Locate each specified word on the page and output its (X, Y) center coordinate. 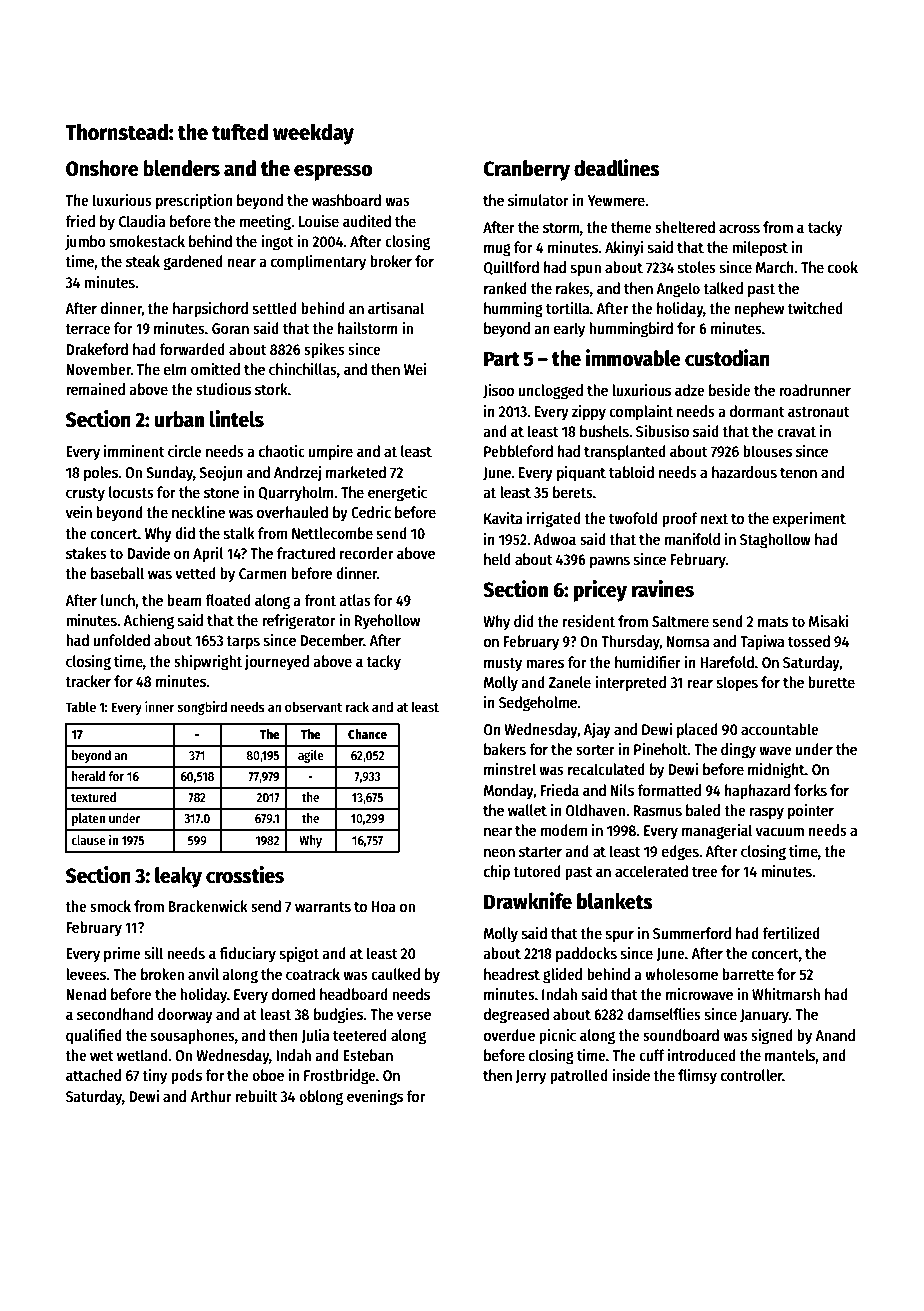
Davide (148, 553)
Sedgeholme (538, 704)
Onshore (102, 168)
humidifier (648, 662)
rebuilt (256, 1096)
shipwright (208, 663)
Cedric (371, 512)
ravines (663, 589)
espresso (333, 172)
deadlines (617, 168)
